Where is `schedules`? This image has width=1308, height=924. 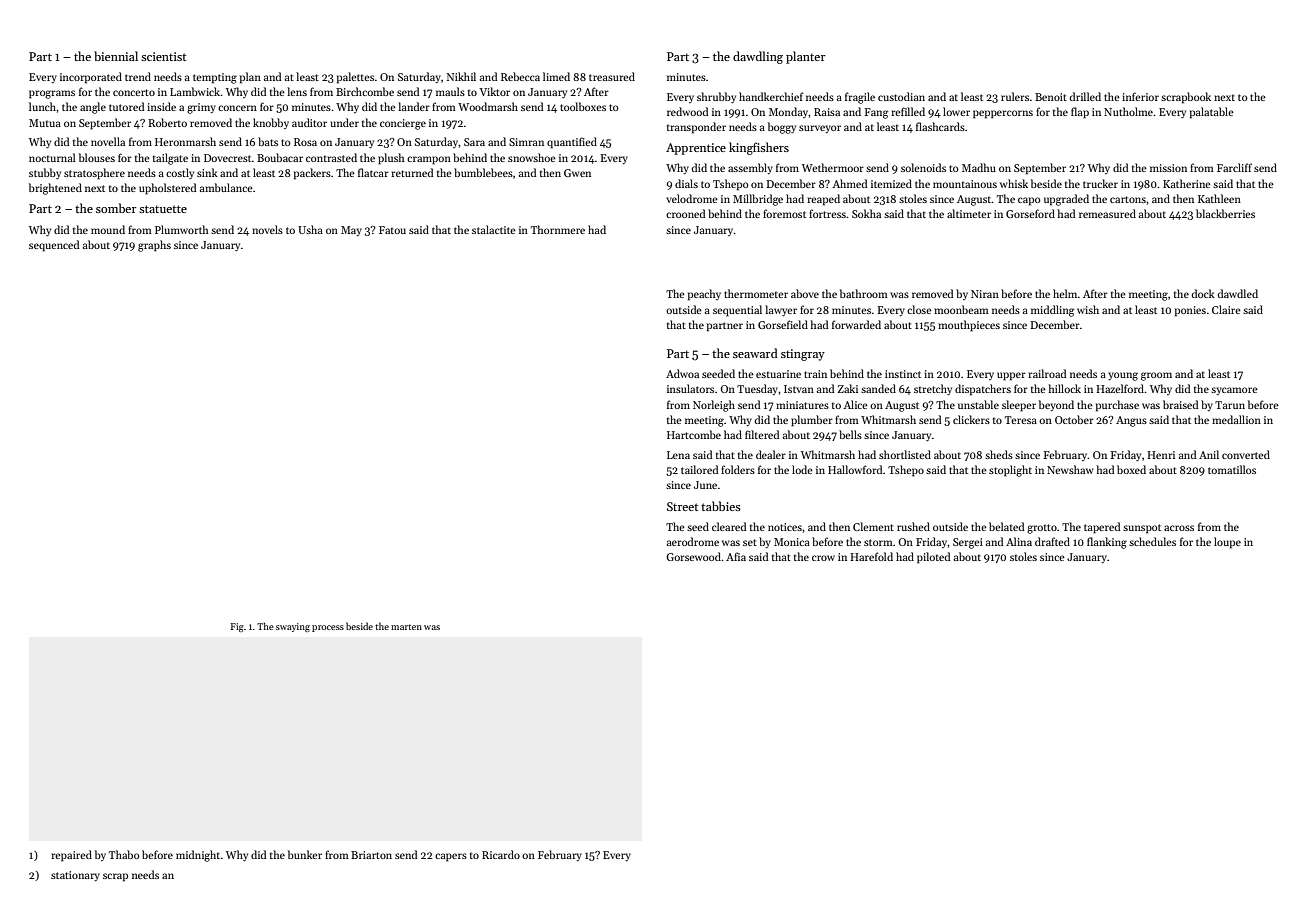 schedules is located at coordinates (1152, 541).
